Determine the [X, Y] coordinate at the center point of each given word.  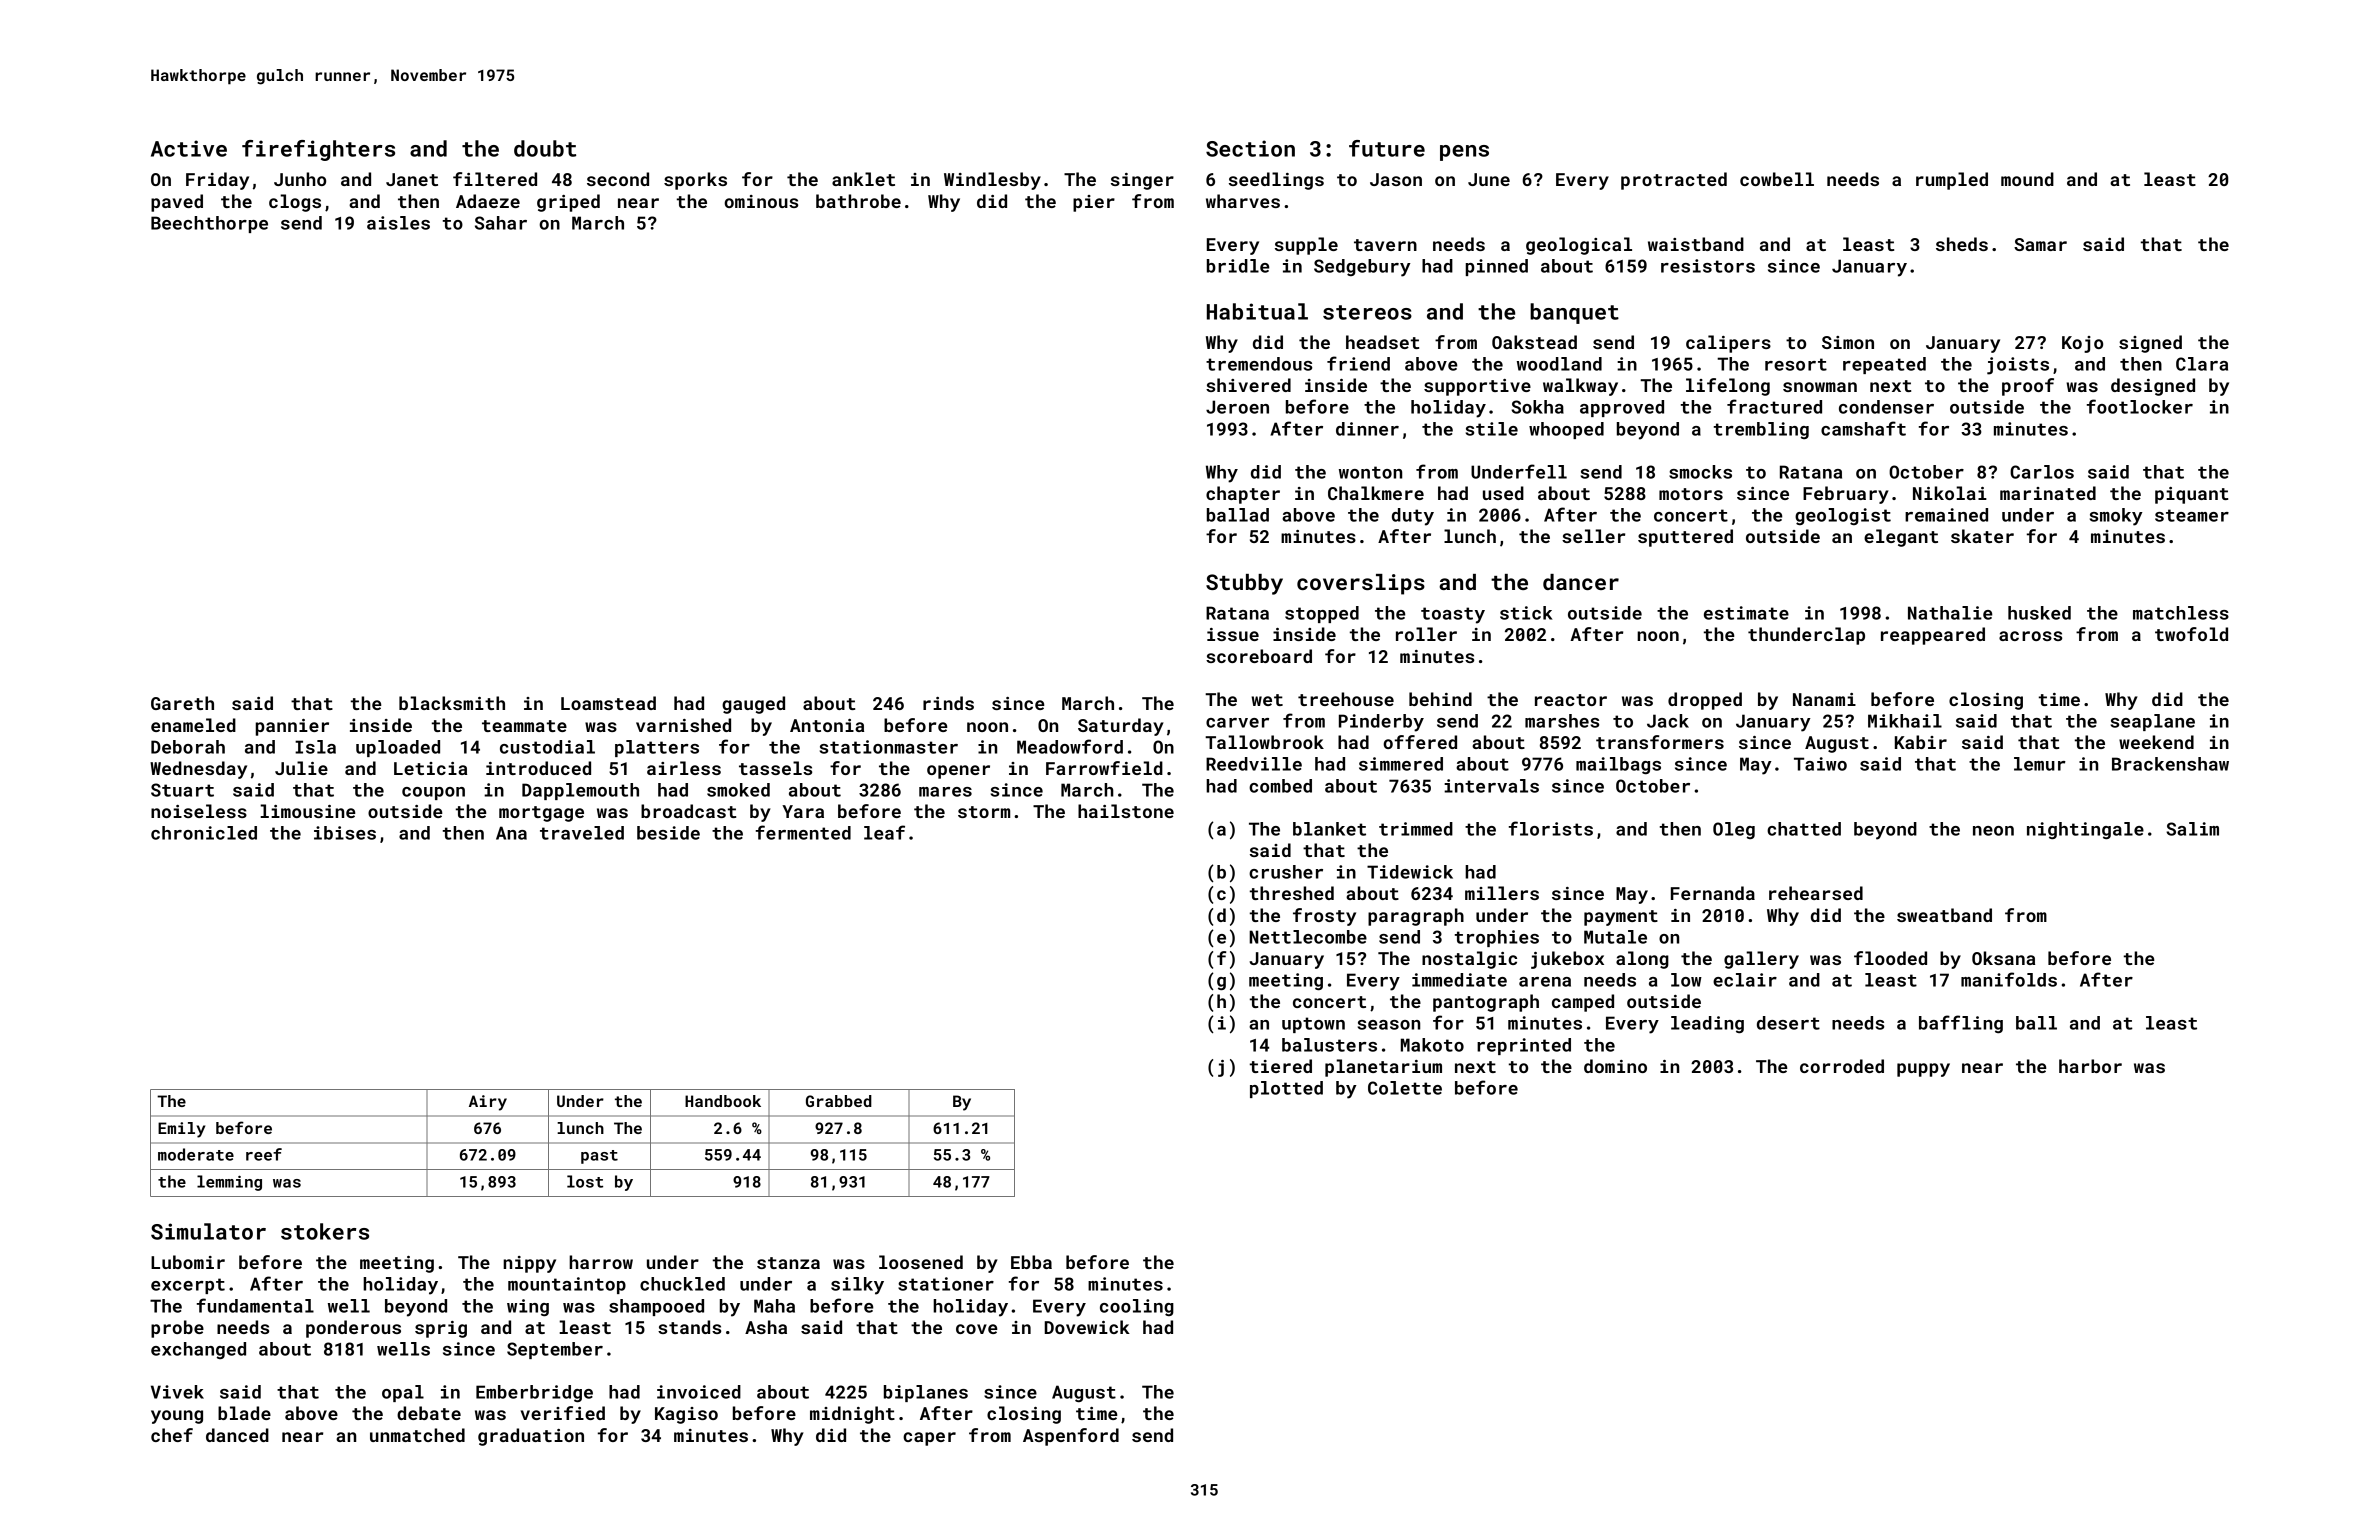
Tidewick [1410, 872]
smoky [2116, 517]
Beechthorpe [209, 224]
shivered [1248, 385]
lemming [229, 1183]
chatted [1804, 829]
